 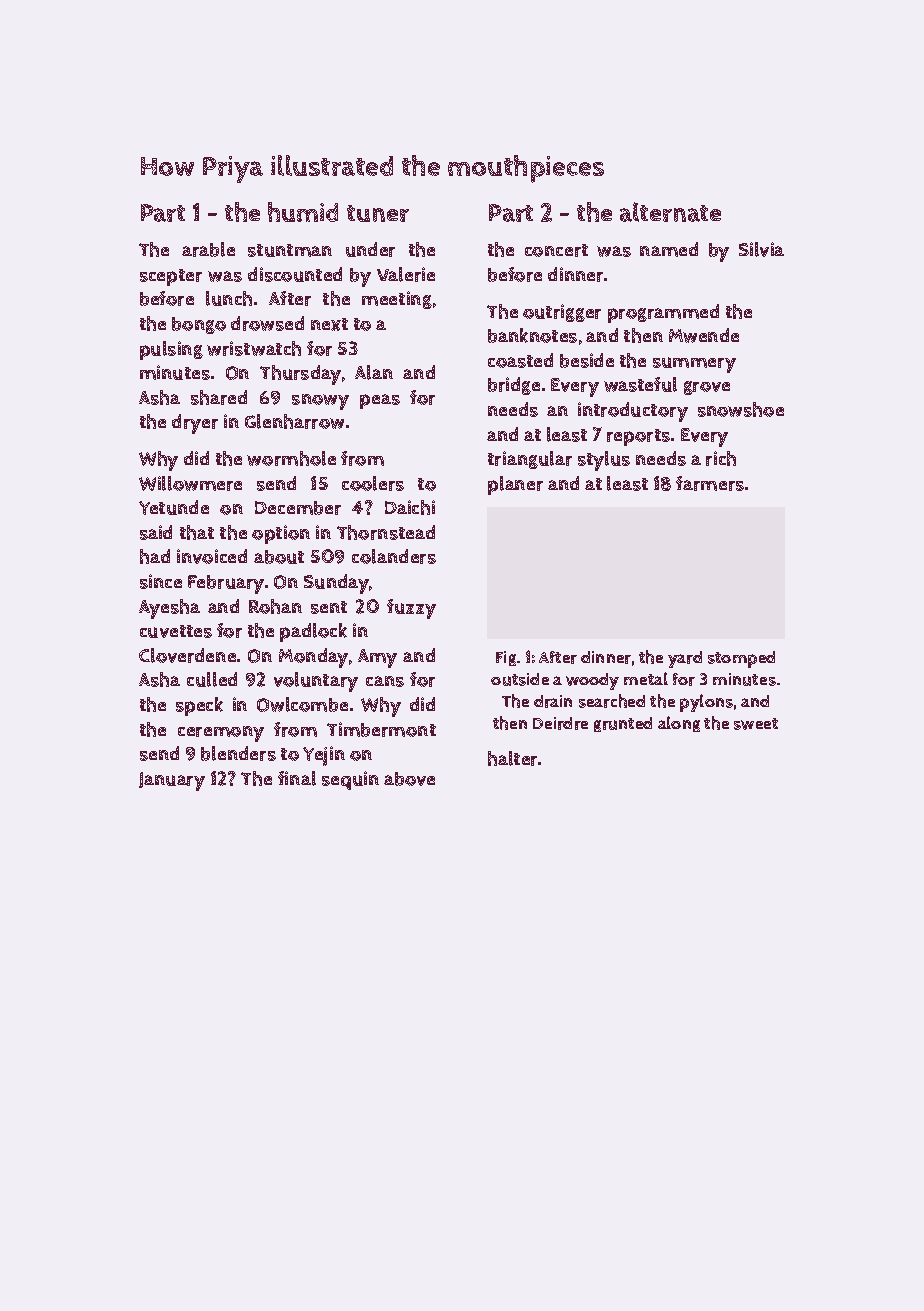 What do you see at coordinates (187, 655) in the page?
I see `Cloverdene` at bounding box center [187, 655].
